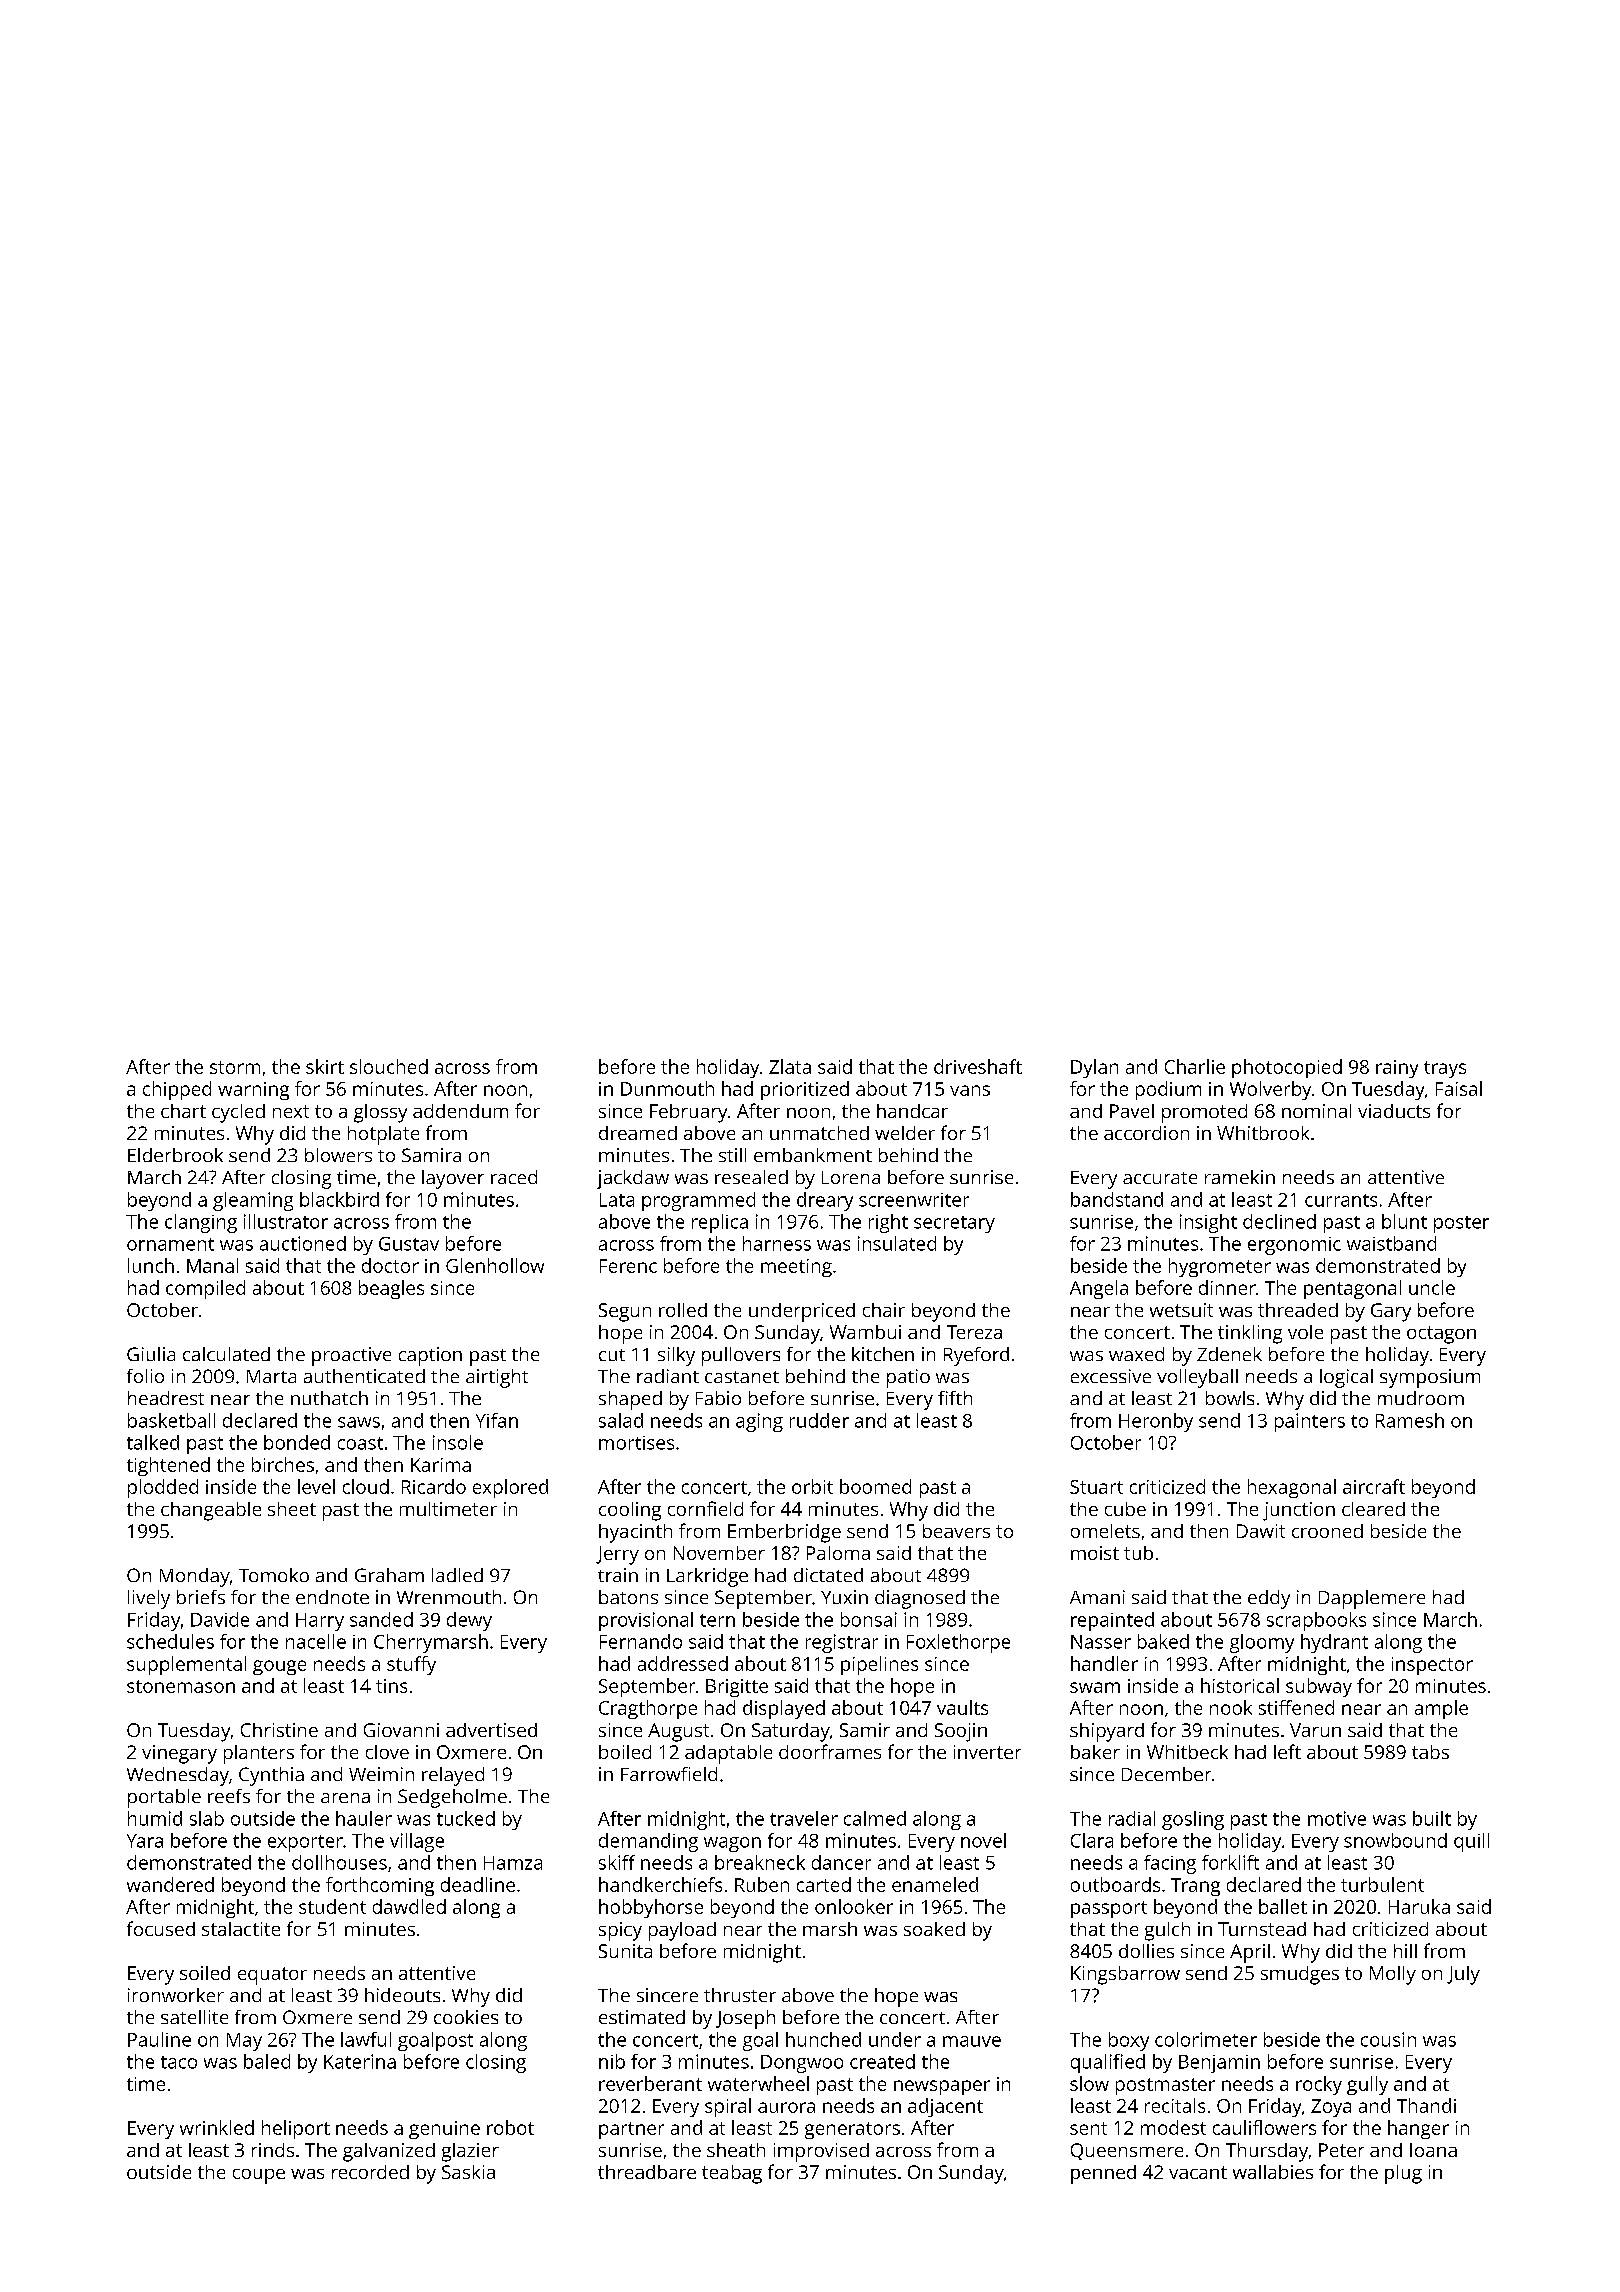  What do you see at coordinates (1433, 2150) in the screenshot?
I see `Ioana` at bounding box center [1433, 2150].
